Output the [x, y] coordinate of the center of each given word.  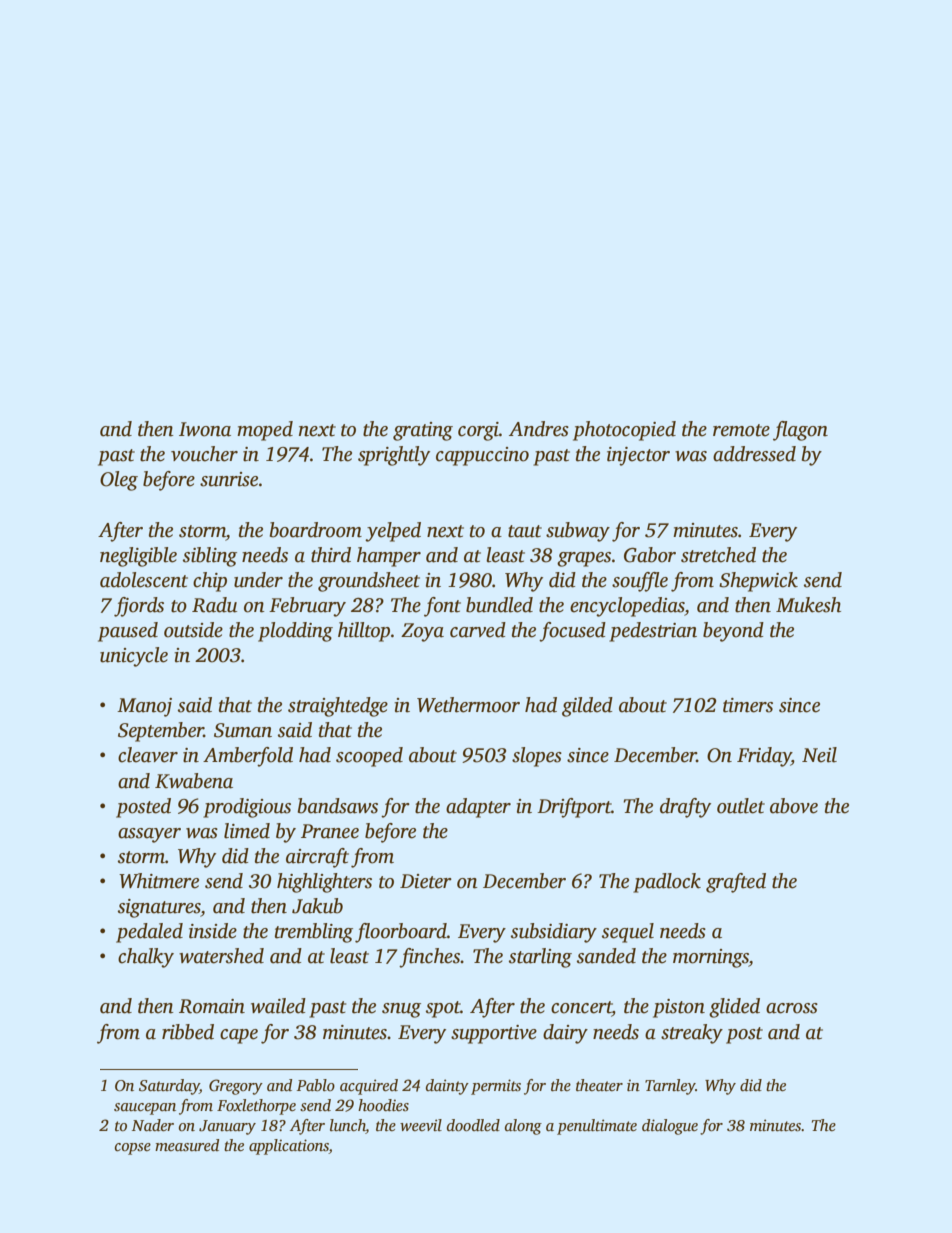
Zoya [422, 632]
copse [133, 1149]
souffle [640, 582]
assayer [149, 835]
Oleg [119, 481]
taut [525, 531]
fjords [139, 607]
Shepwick [758, 582]
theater [599, 1085]
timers [748, 705]
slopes [537, 757]
